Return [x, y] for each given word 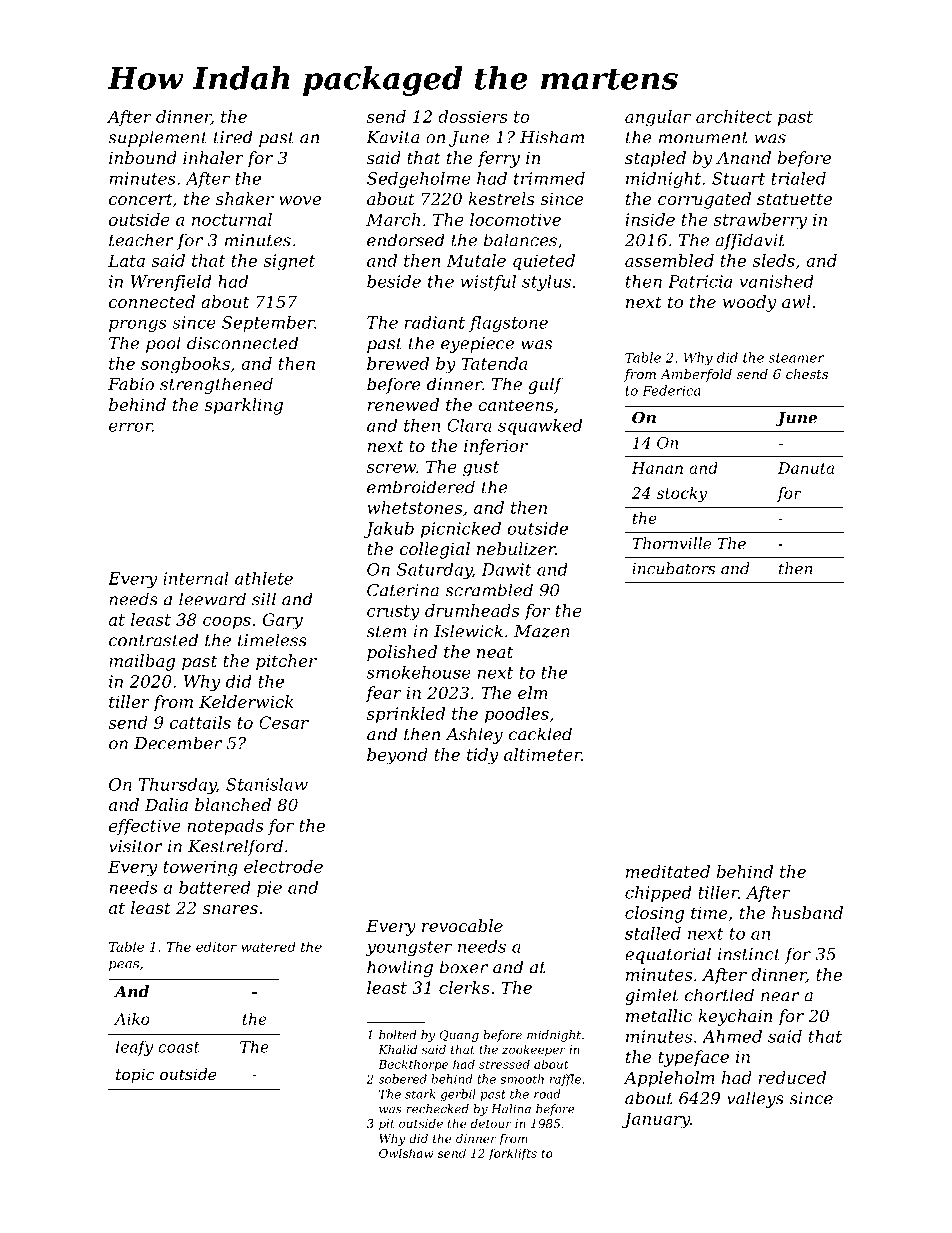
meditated [668, 871]
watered [268, 946]
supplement [157, 138]
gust [481, 469]
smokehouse [419, 672]
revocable [462, 925]
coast [179, 1047]
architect [734, 116]
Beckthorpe [413, 1065]
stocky [682, 494]
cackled [540, 734]
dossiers [473, 116]
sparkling [243, 406]
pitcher [286, 662]
